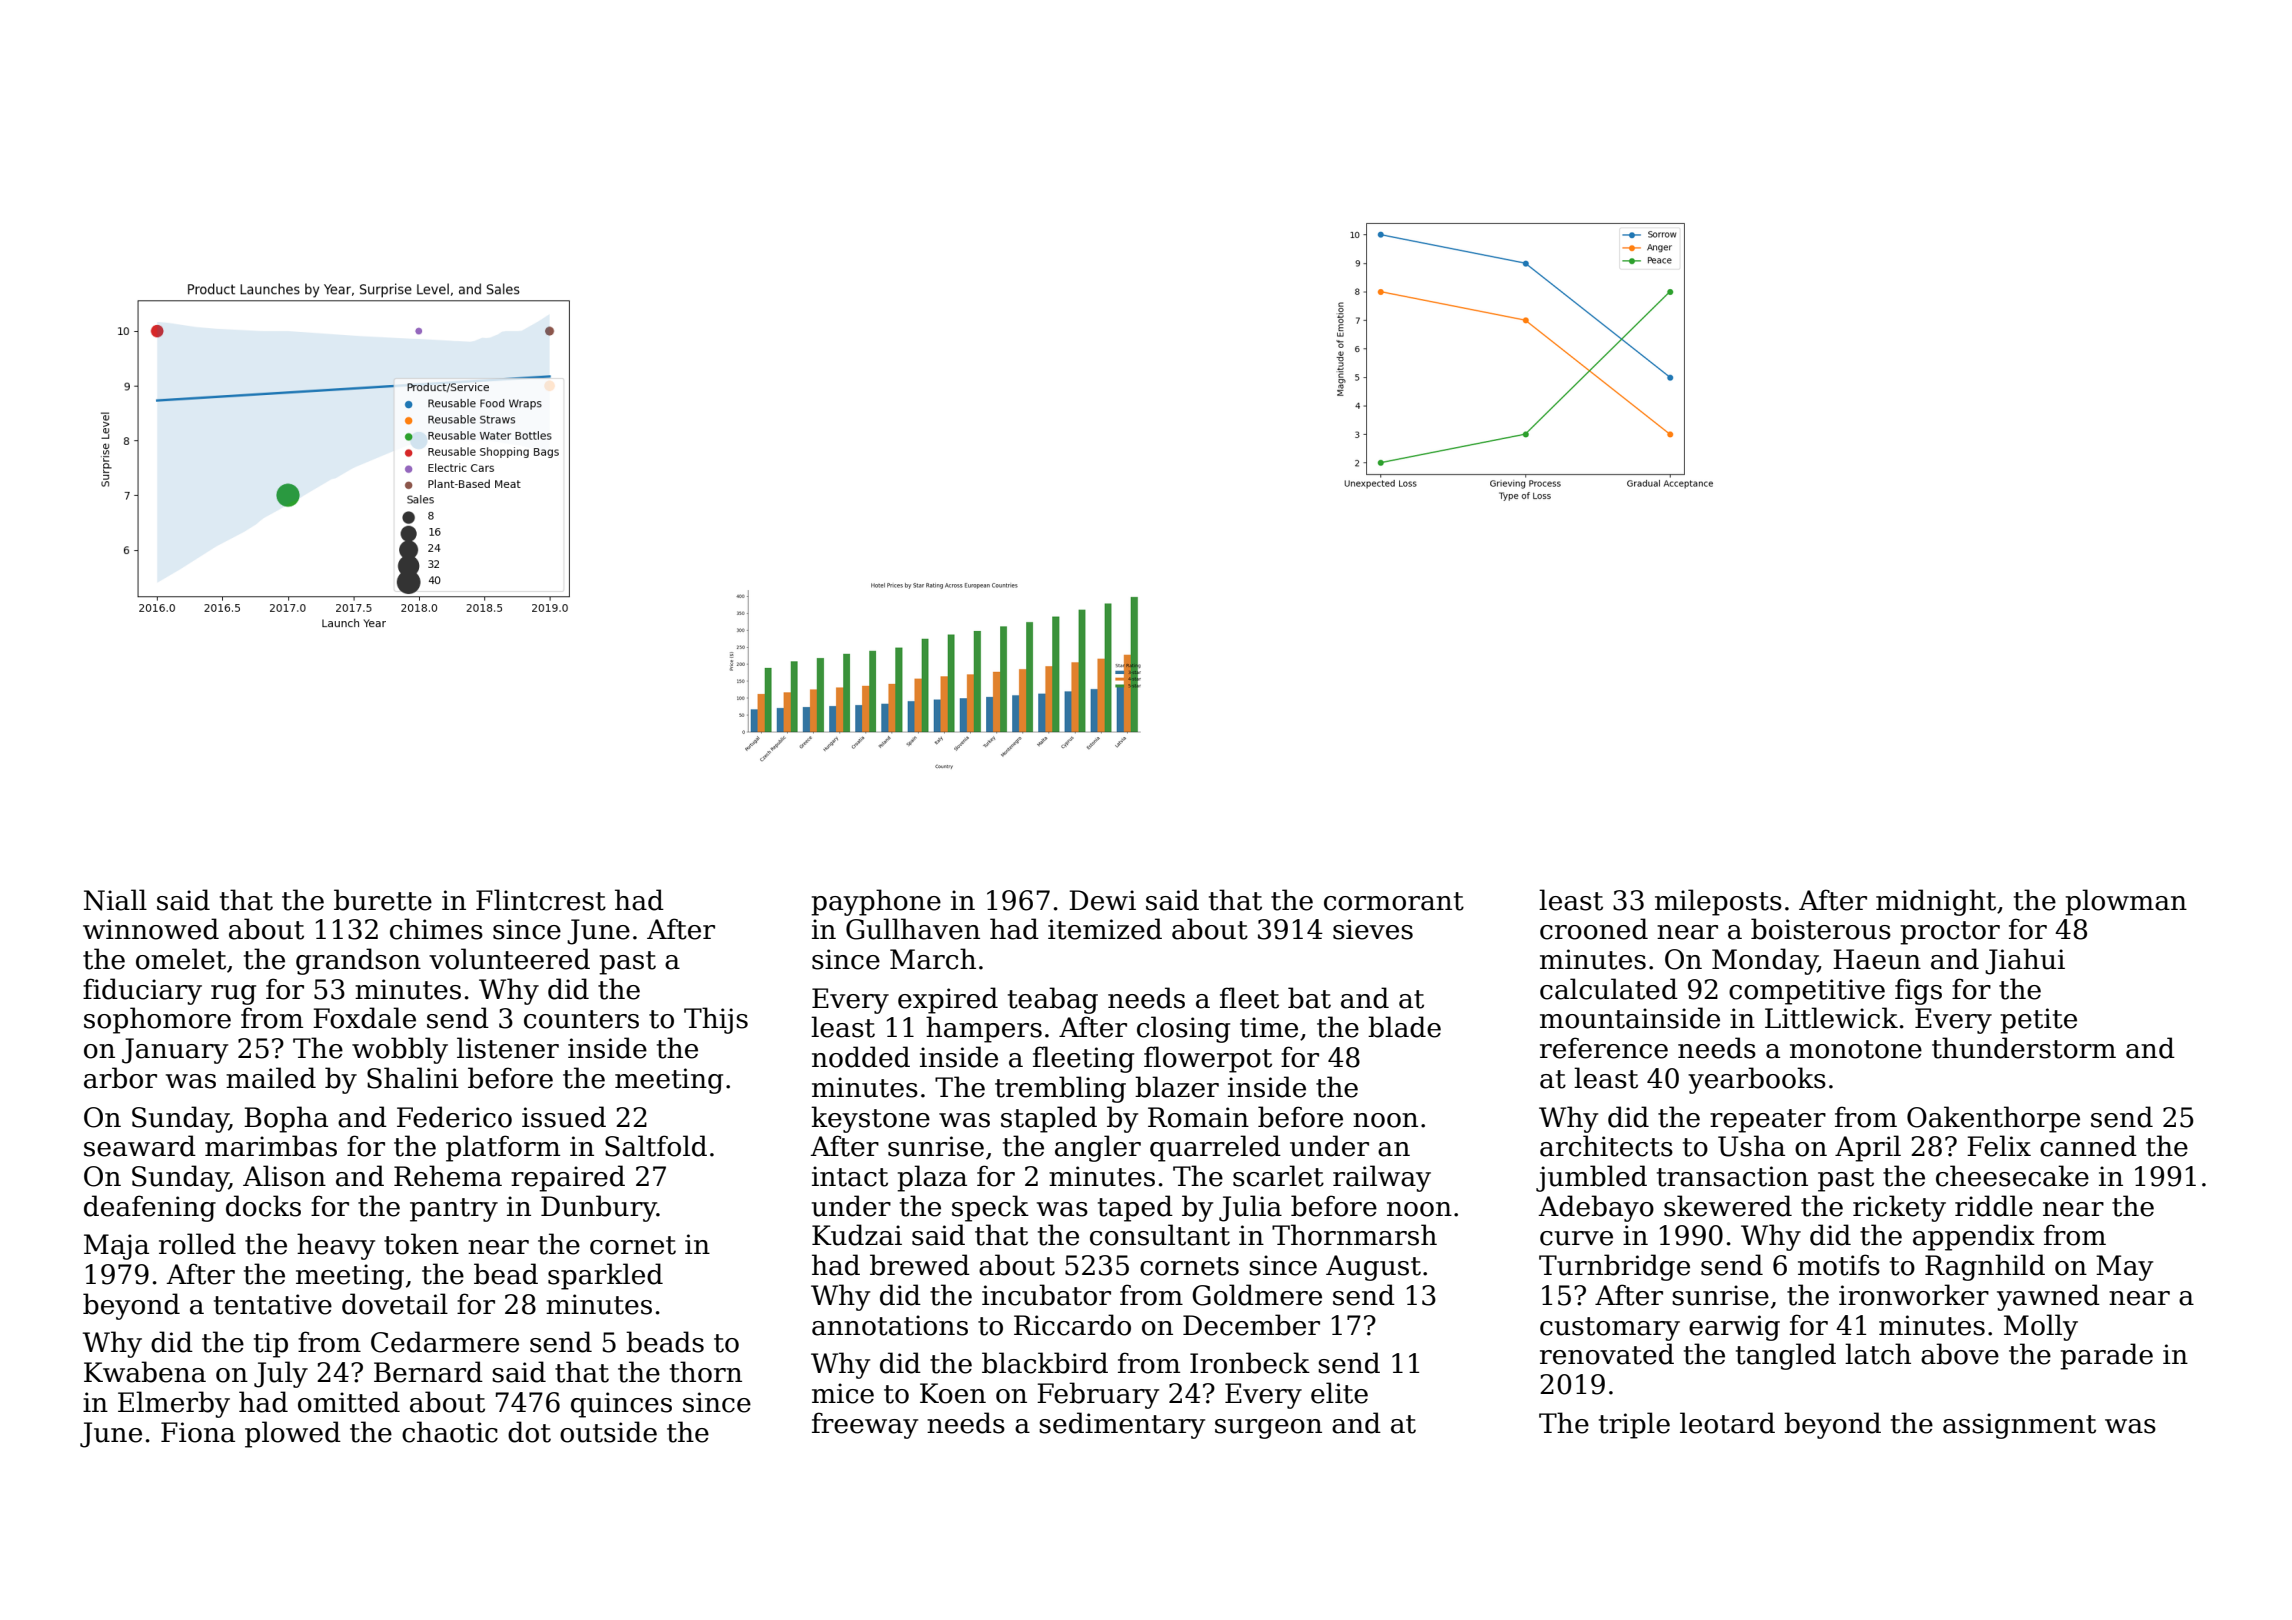 This image has height=1620, width=2292. I want to click on angler, so click(1098, 1148).
